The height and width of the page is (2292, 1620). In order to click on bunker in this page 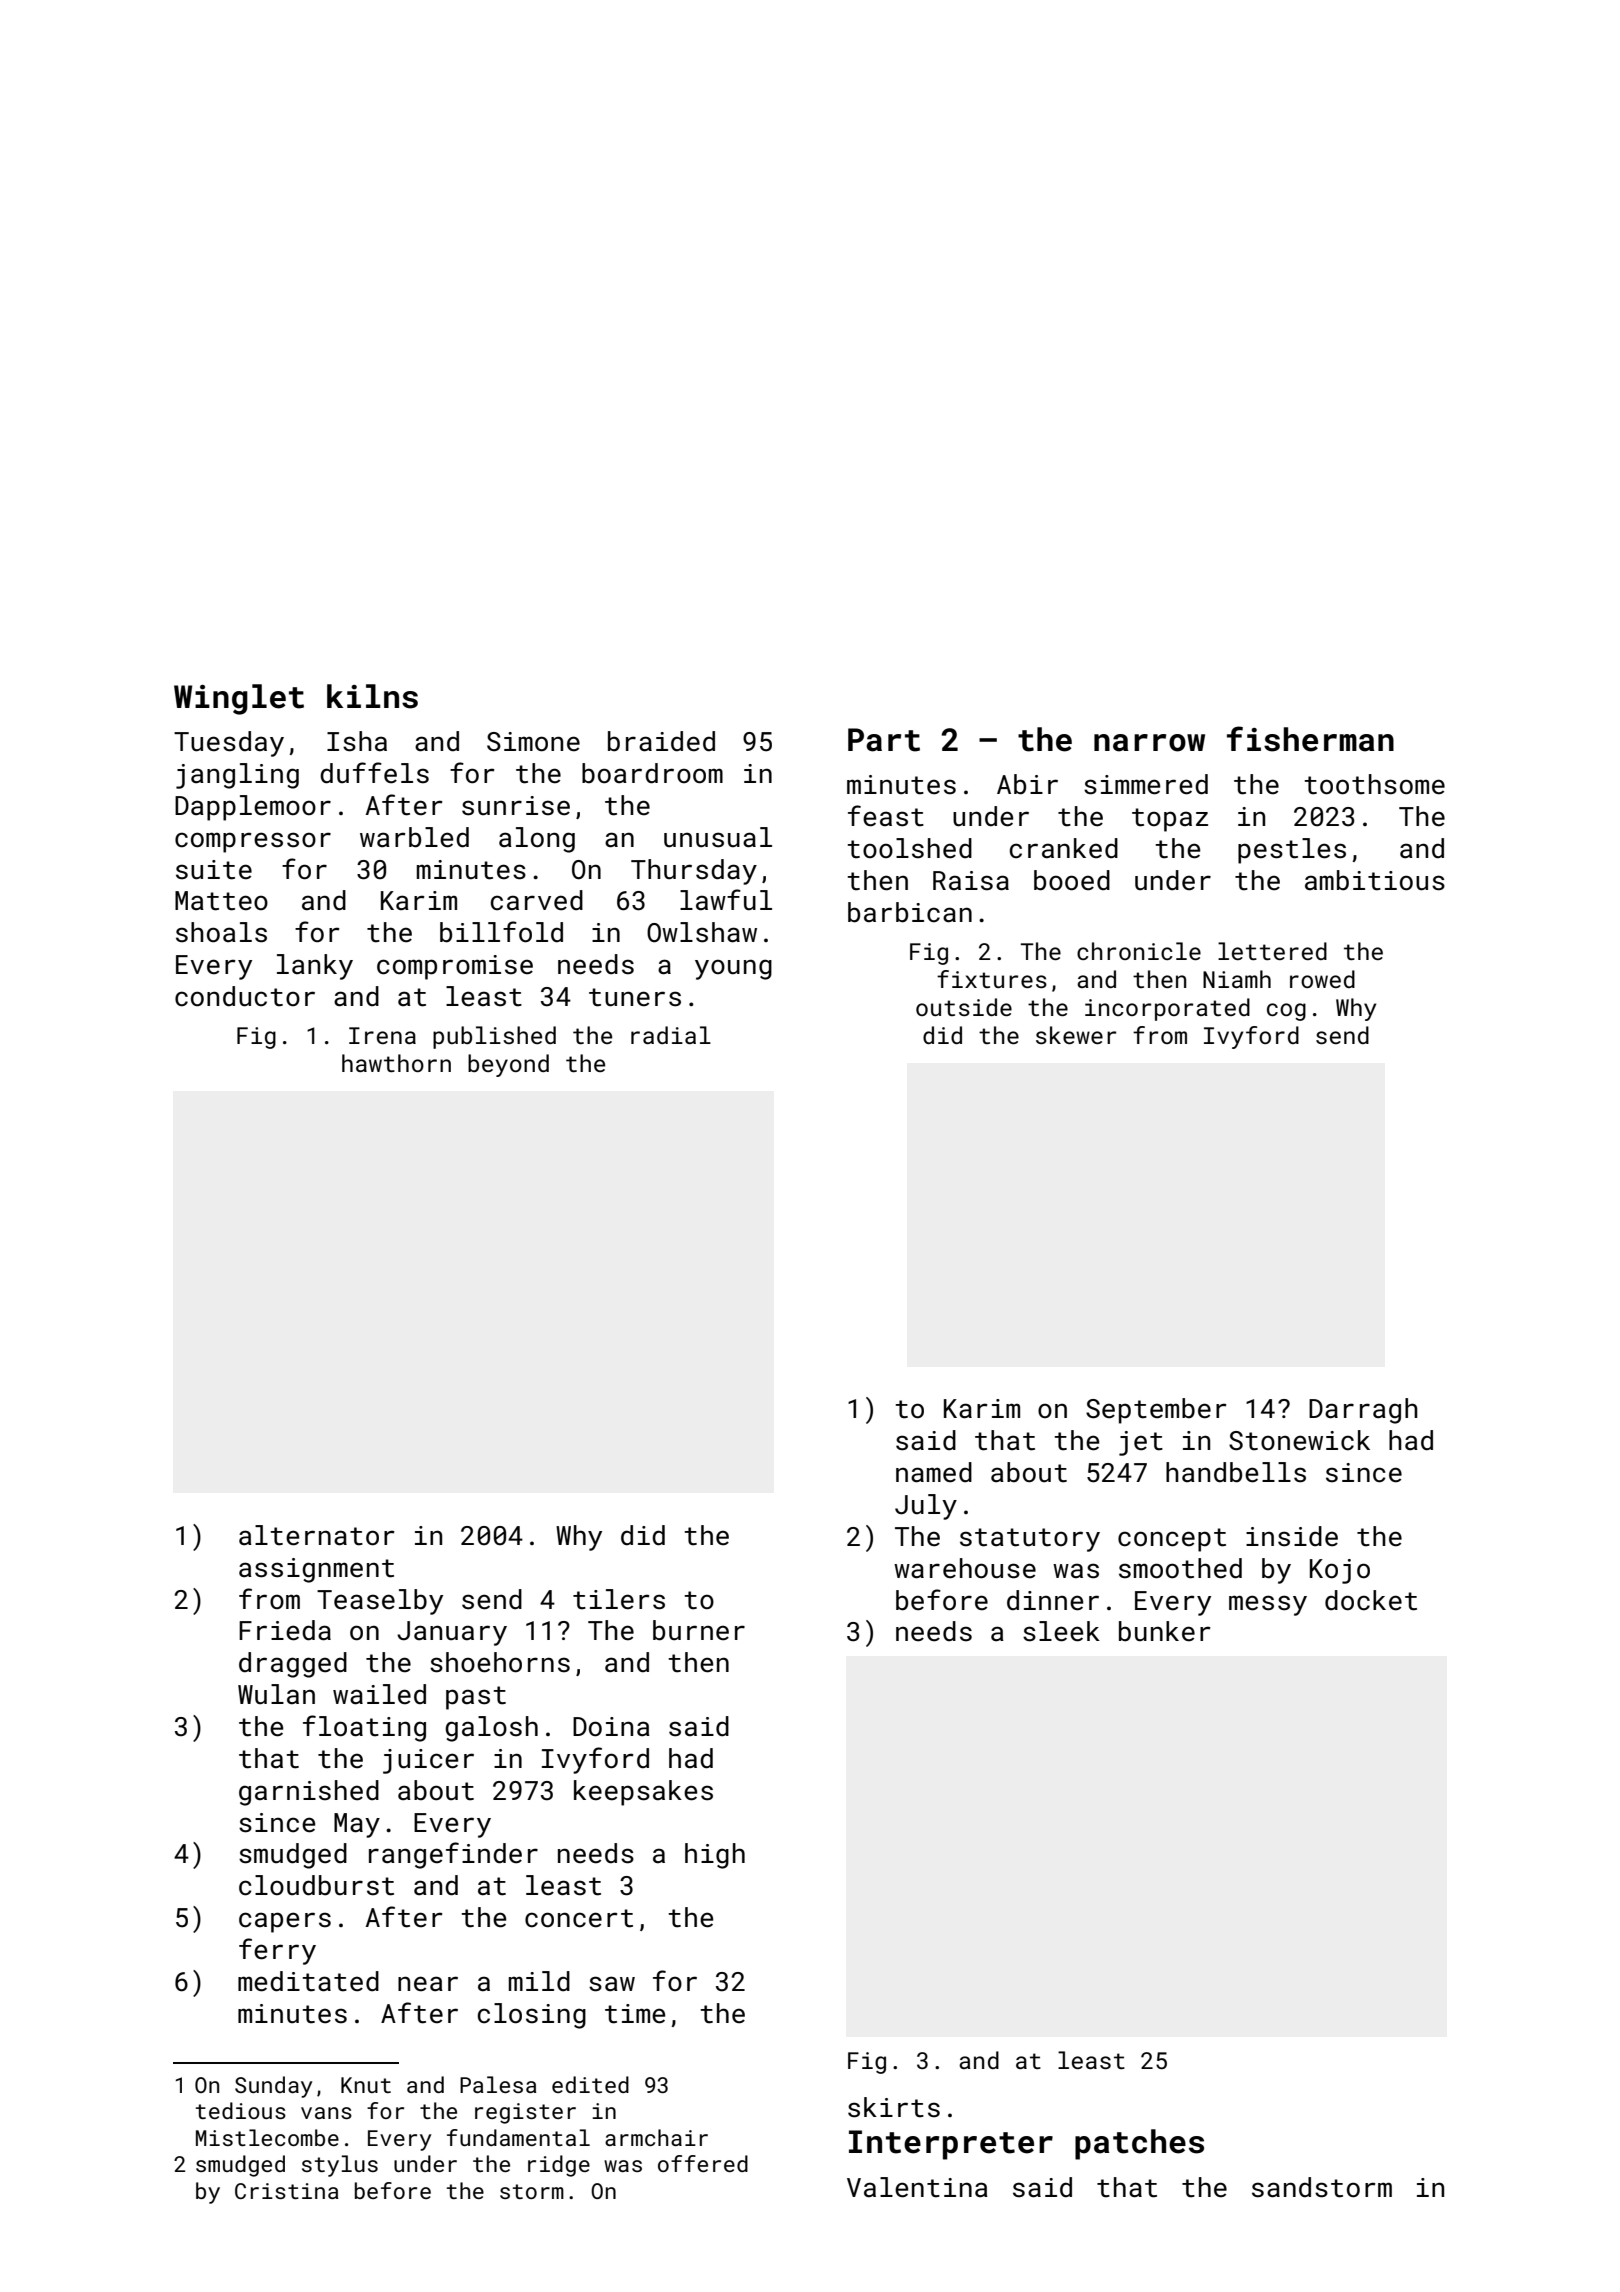, I will do `click(1165, 1631)`.
